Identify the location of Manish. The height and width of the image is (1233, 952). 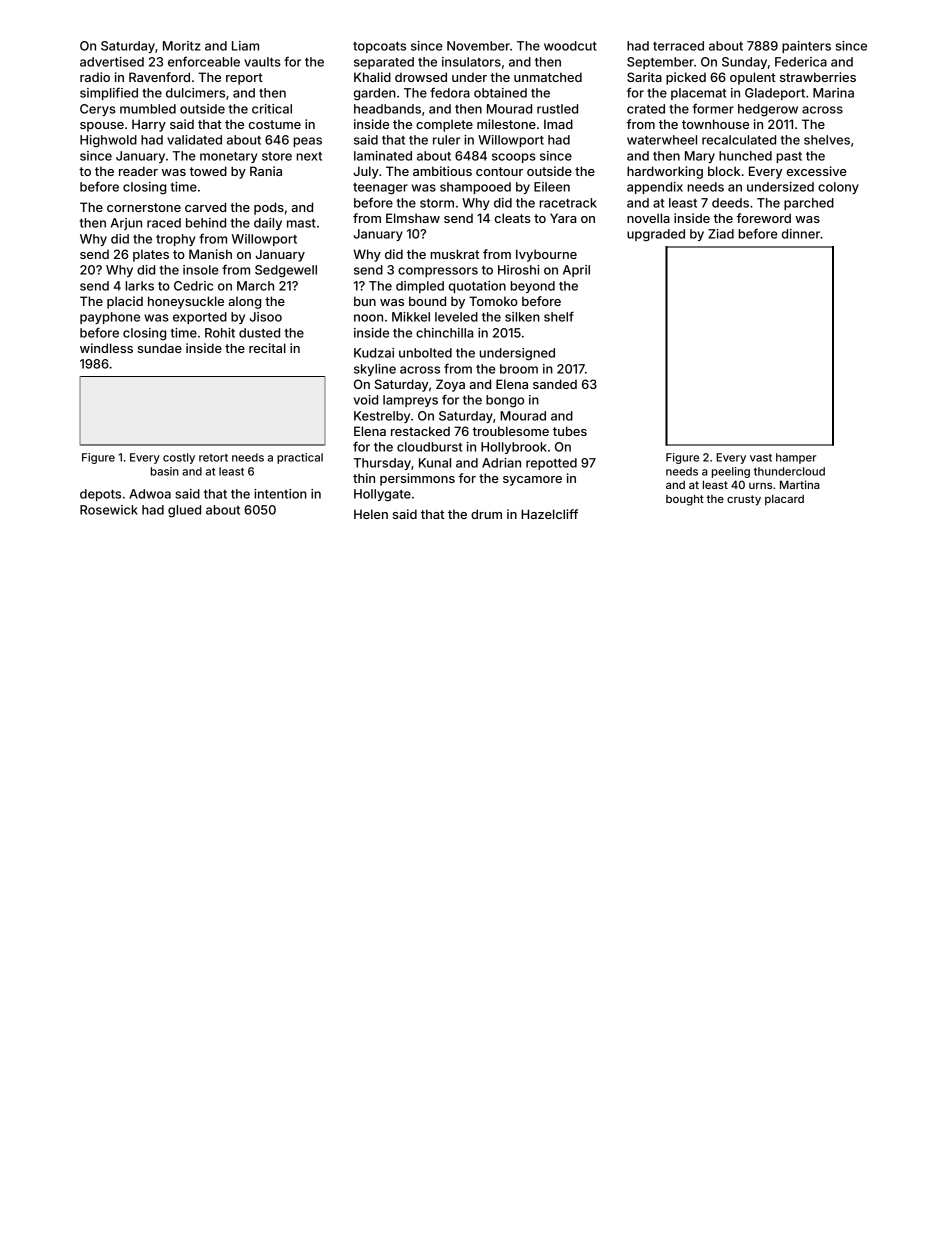
(210, 254).
